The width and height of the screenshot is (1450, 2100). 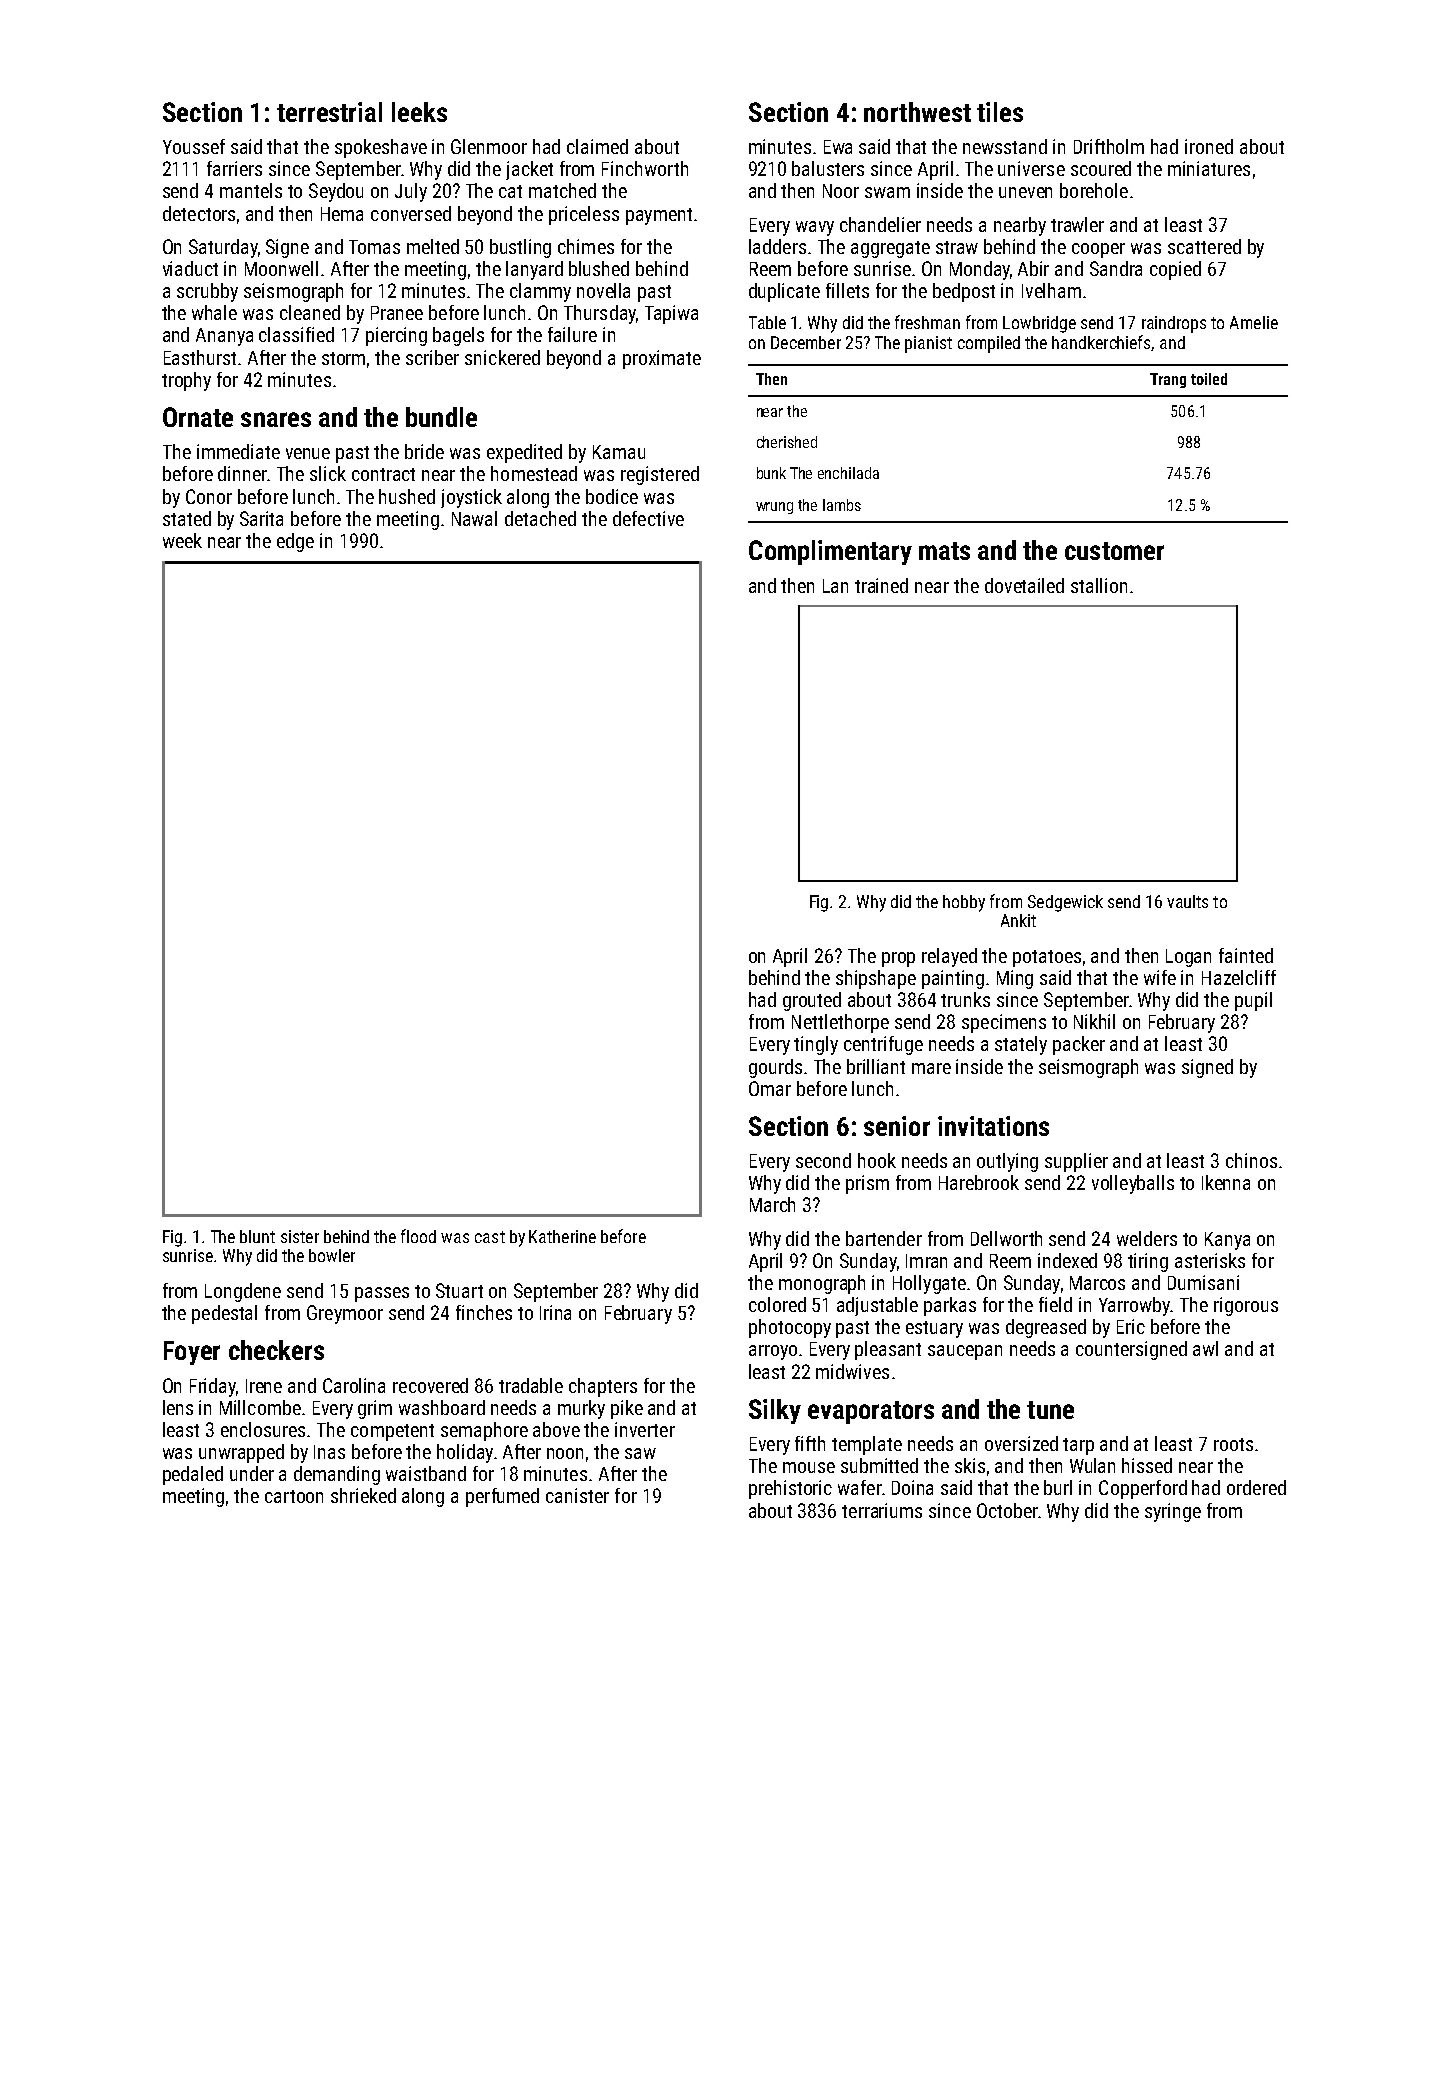 What do you see at coordinates (648, 518) in the screenshot?
I see `defective` at bounding box center [648, 518].
